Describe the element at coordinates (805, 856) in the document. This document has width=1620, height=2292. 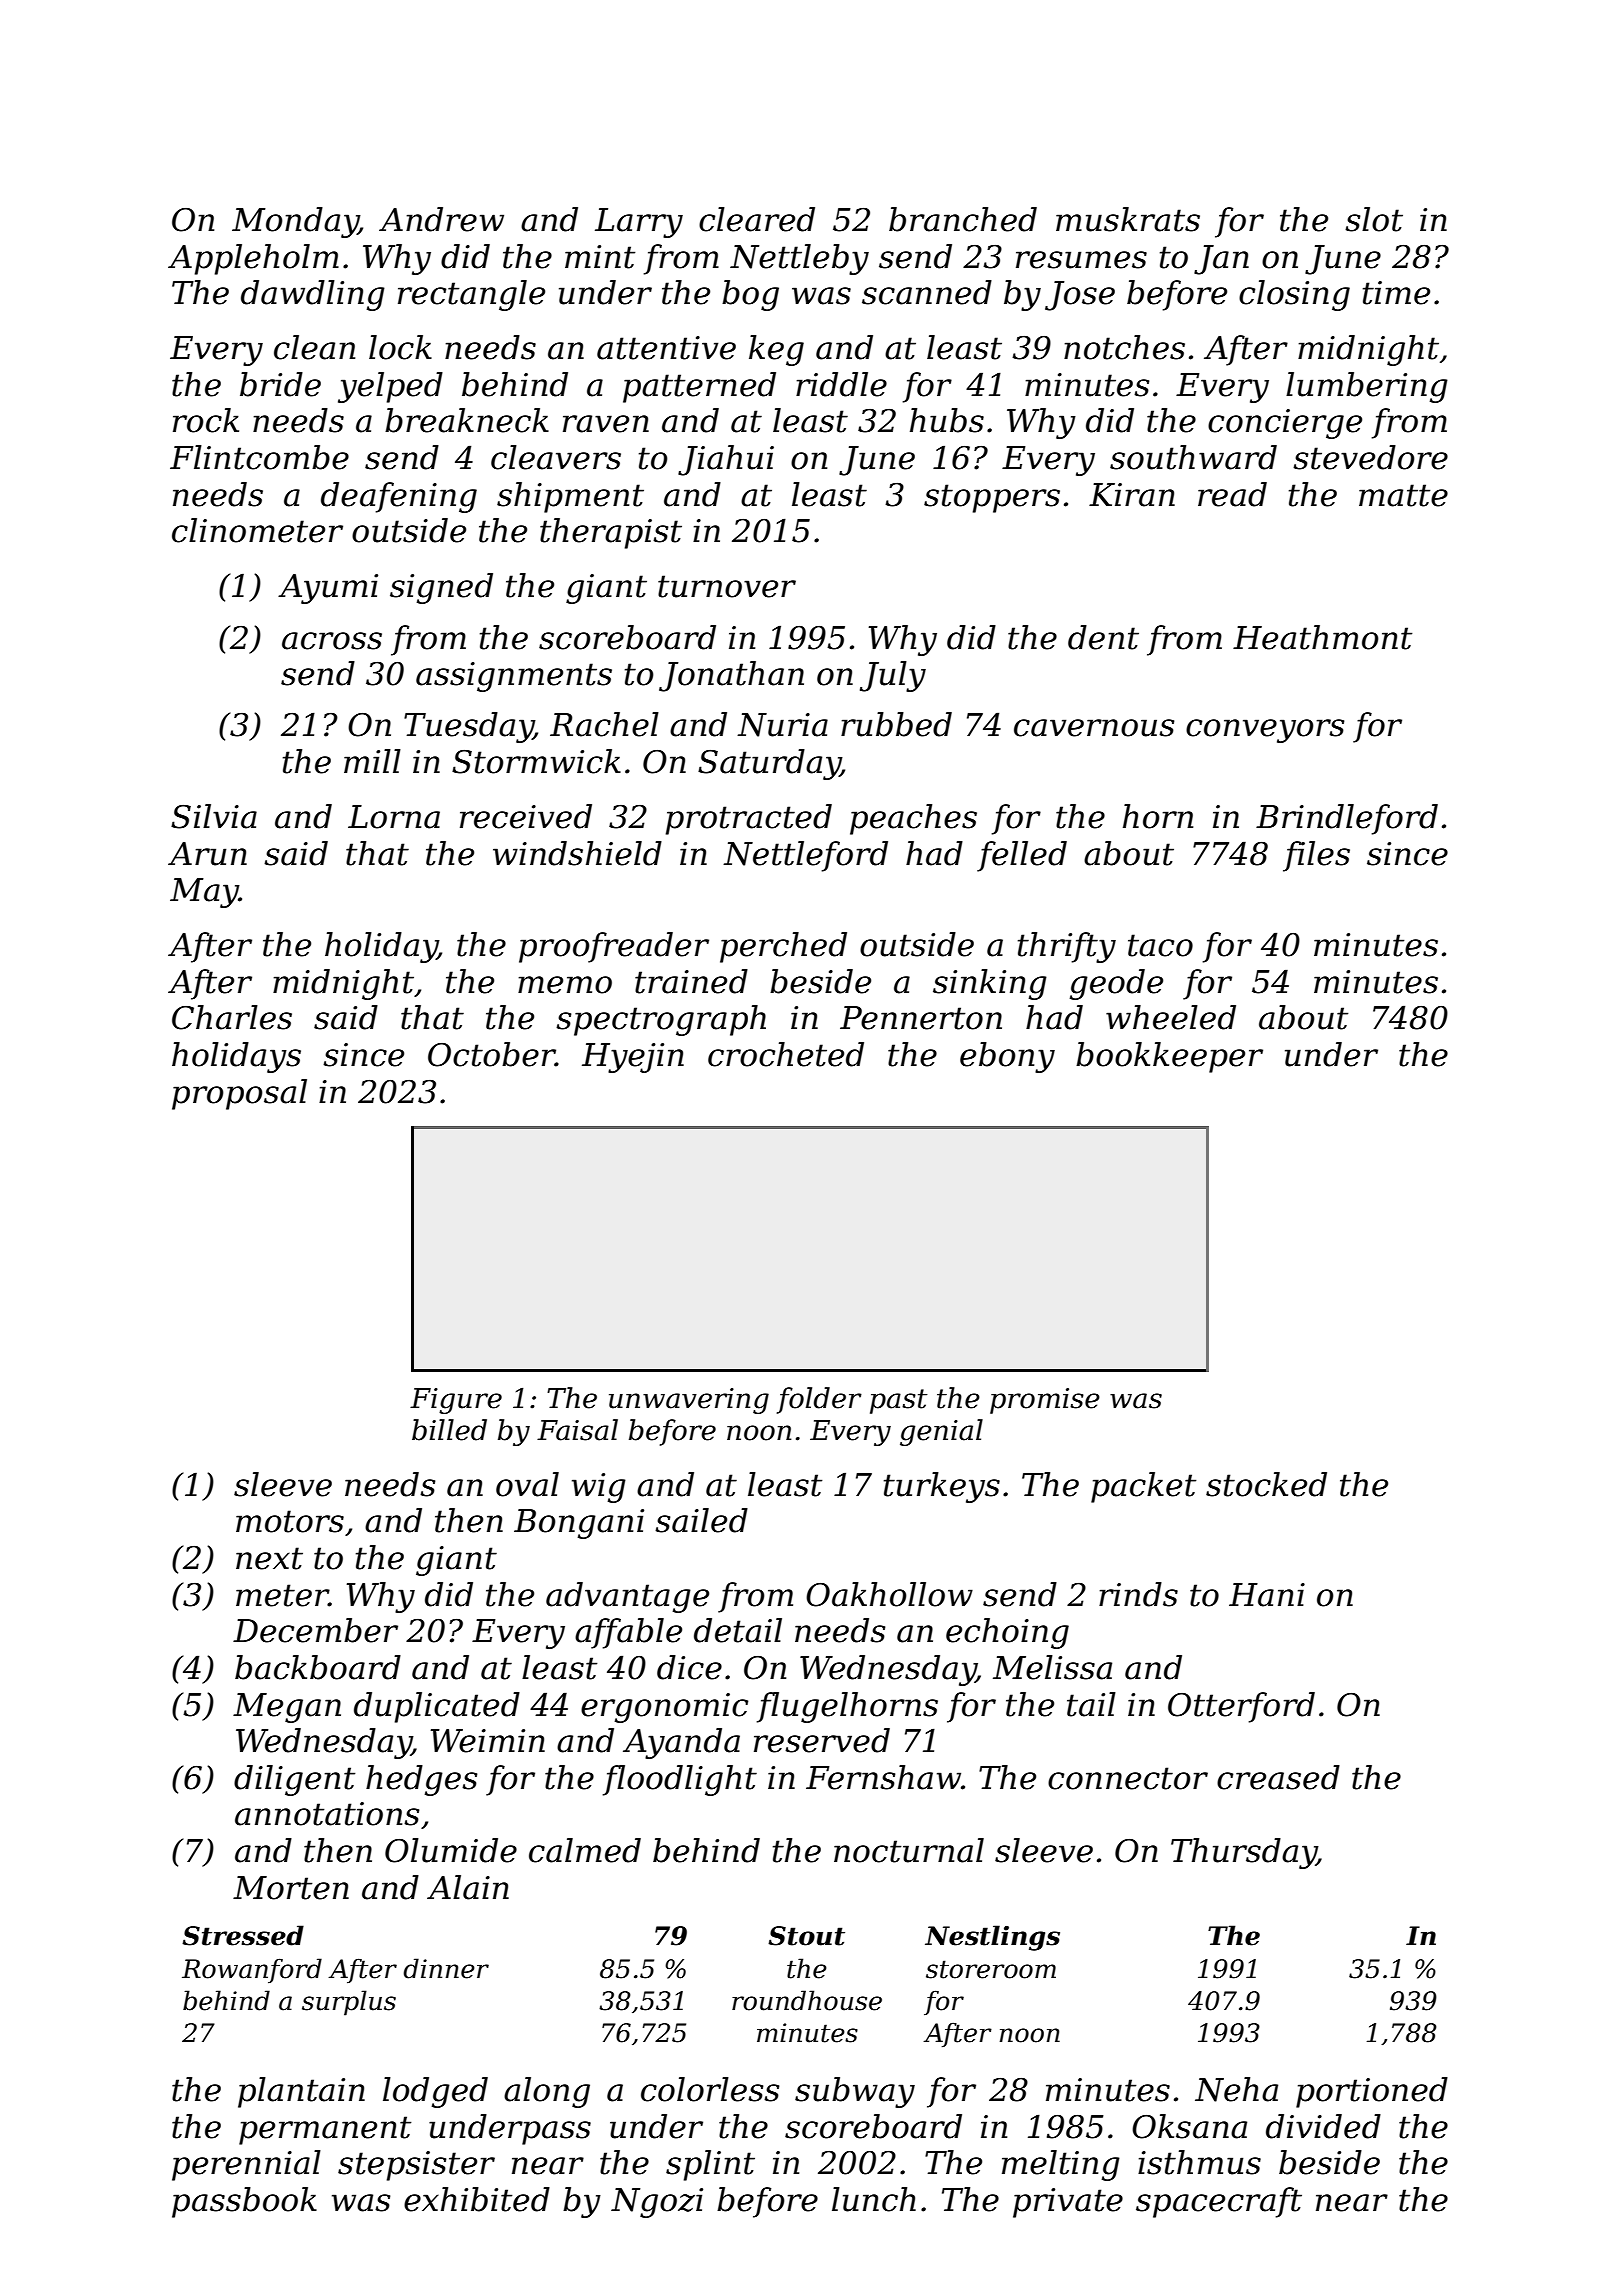
I see `Nettleford` at that location.
